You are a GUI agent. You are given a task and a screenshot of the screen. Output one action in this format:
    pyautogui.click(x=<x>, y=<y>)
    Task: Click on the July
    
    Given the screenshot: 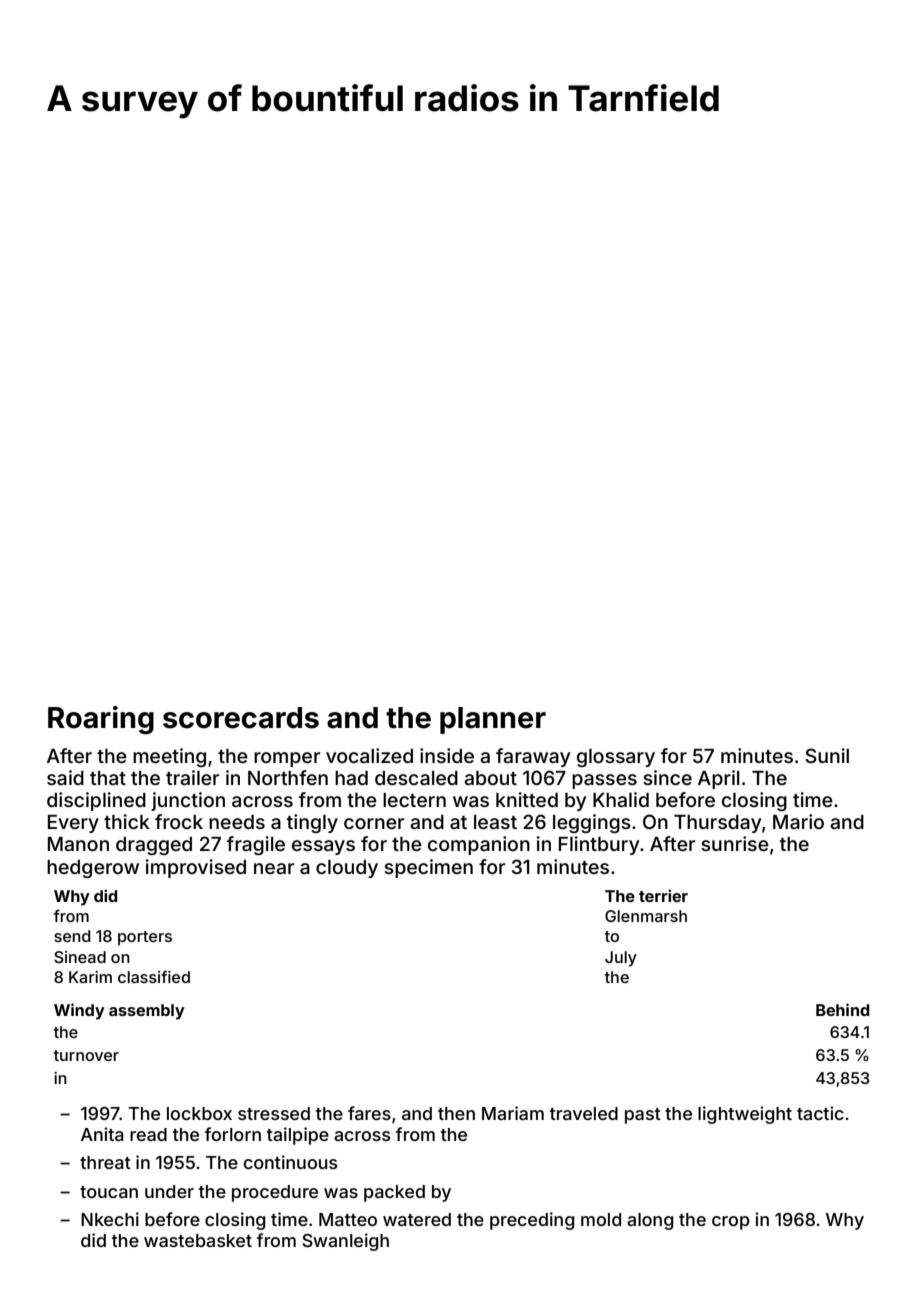 What is the action you would take?
    pyautogui.click(x=621, y=959)
